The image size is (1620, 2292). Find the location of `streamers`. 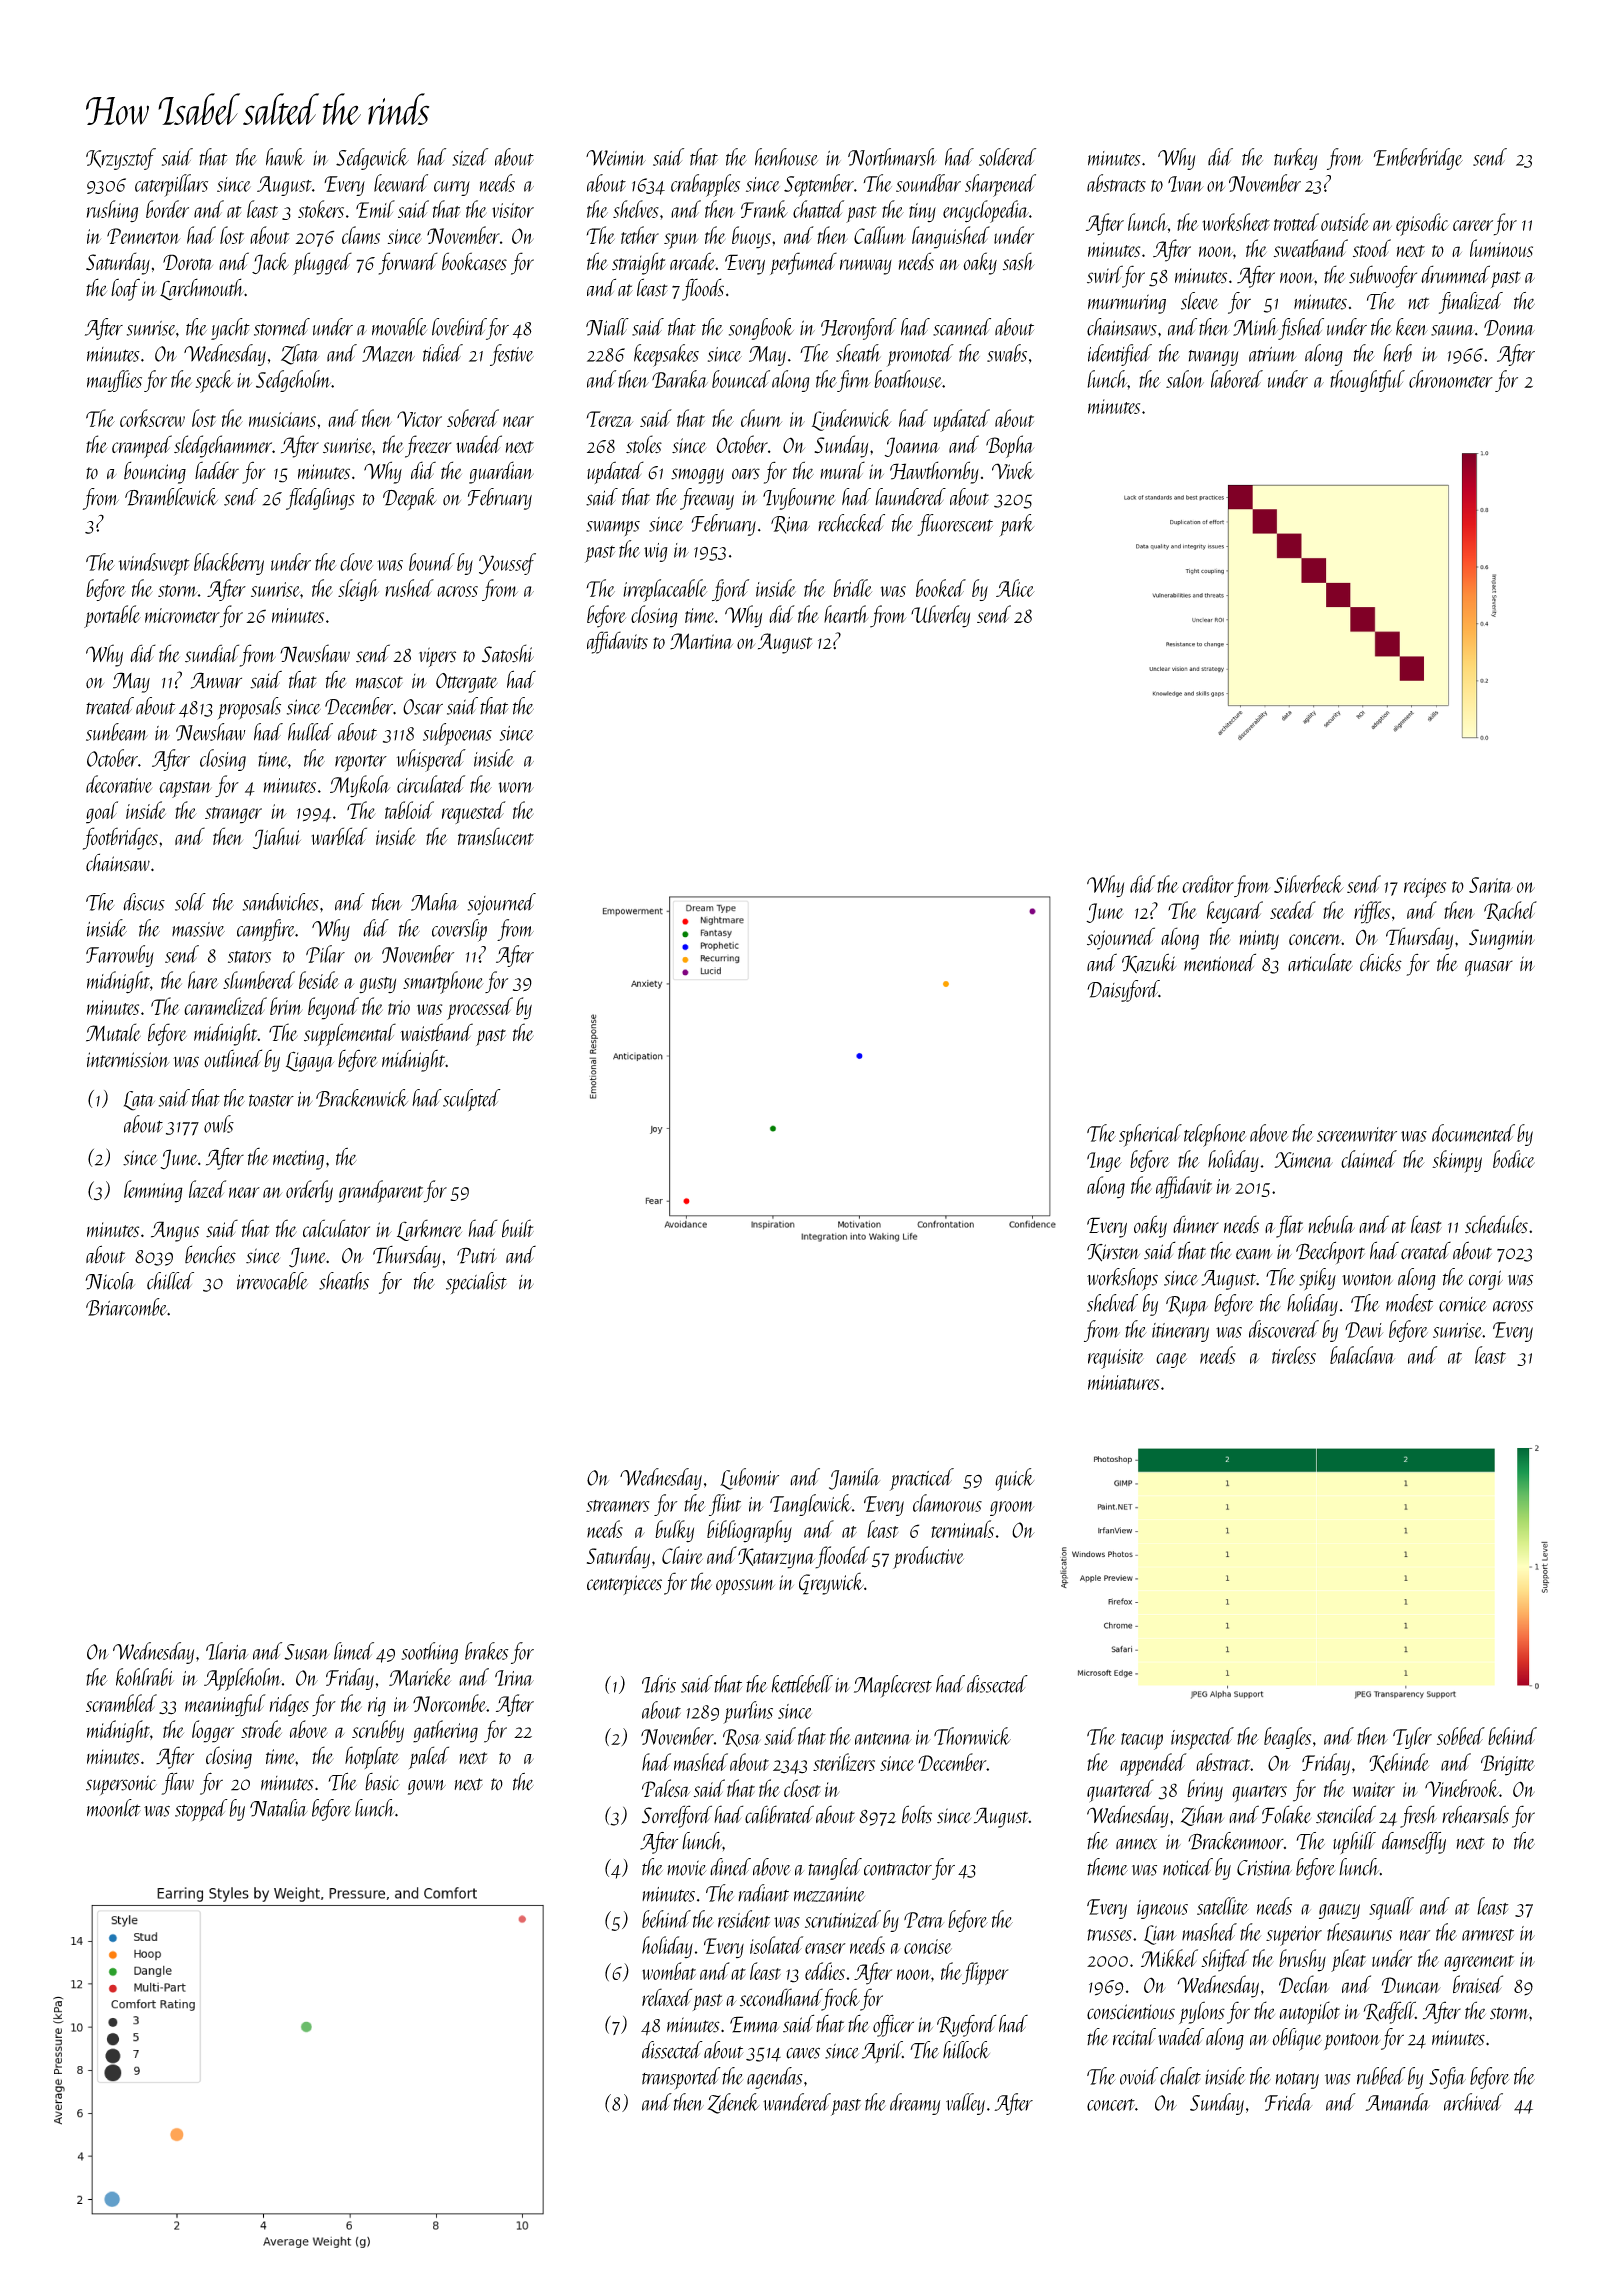

streamers is located at coordinates (618, 1506).
